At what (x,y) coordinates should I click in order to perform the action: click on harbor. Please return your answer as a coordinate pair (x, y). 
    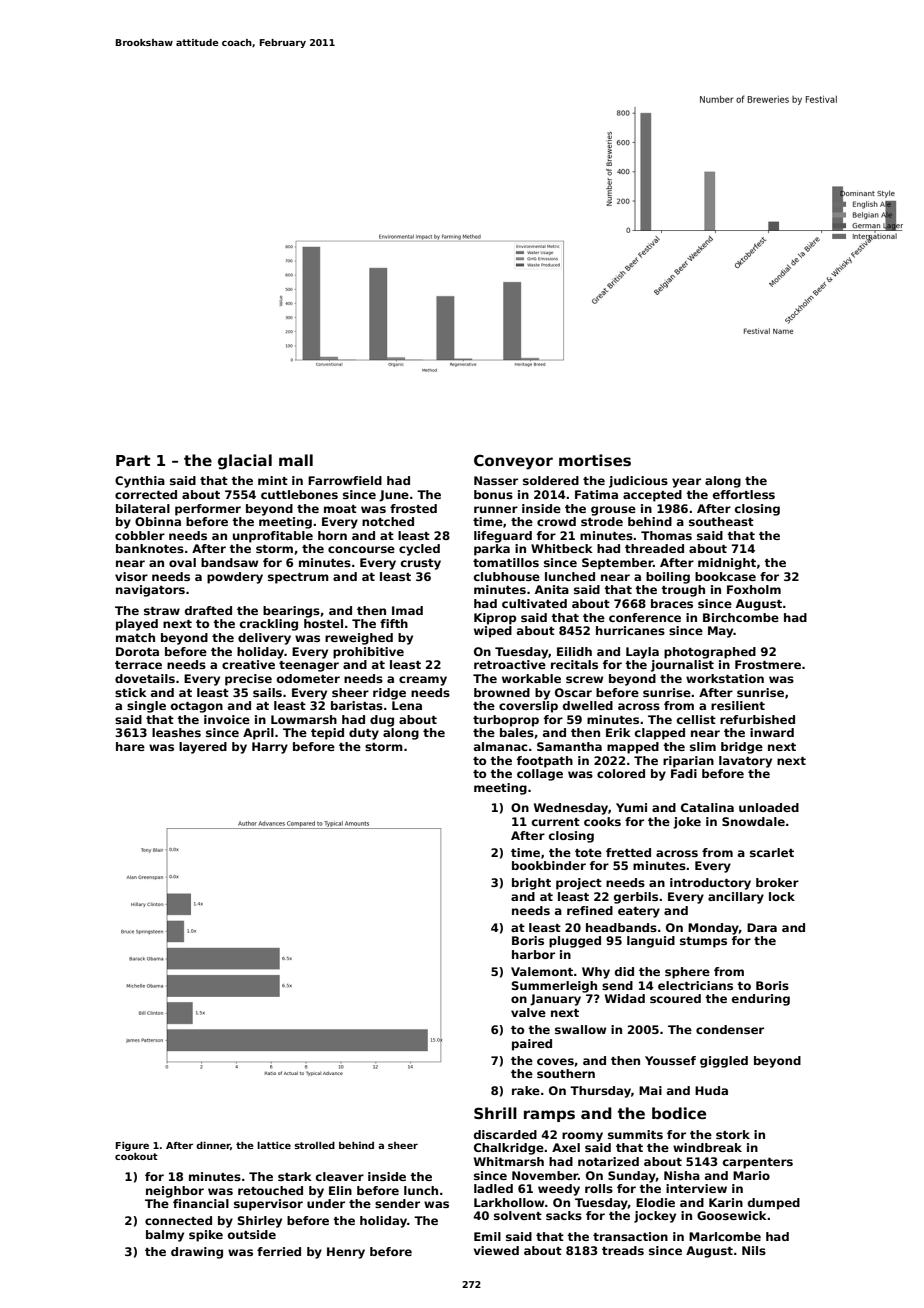
    Looking at the image, I should click on (533, 954).
